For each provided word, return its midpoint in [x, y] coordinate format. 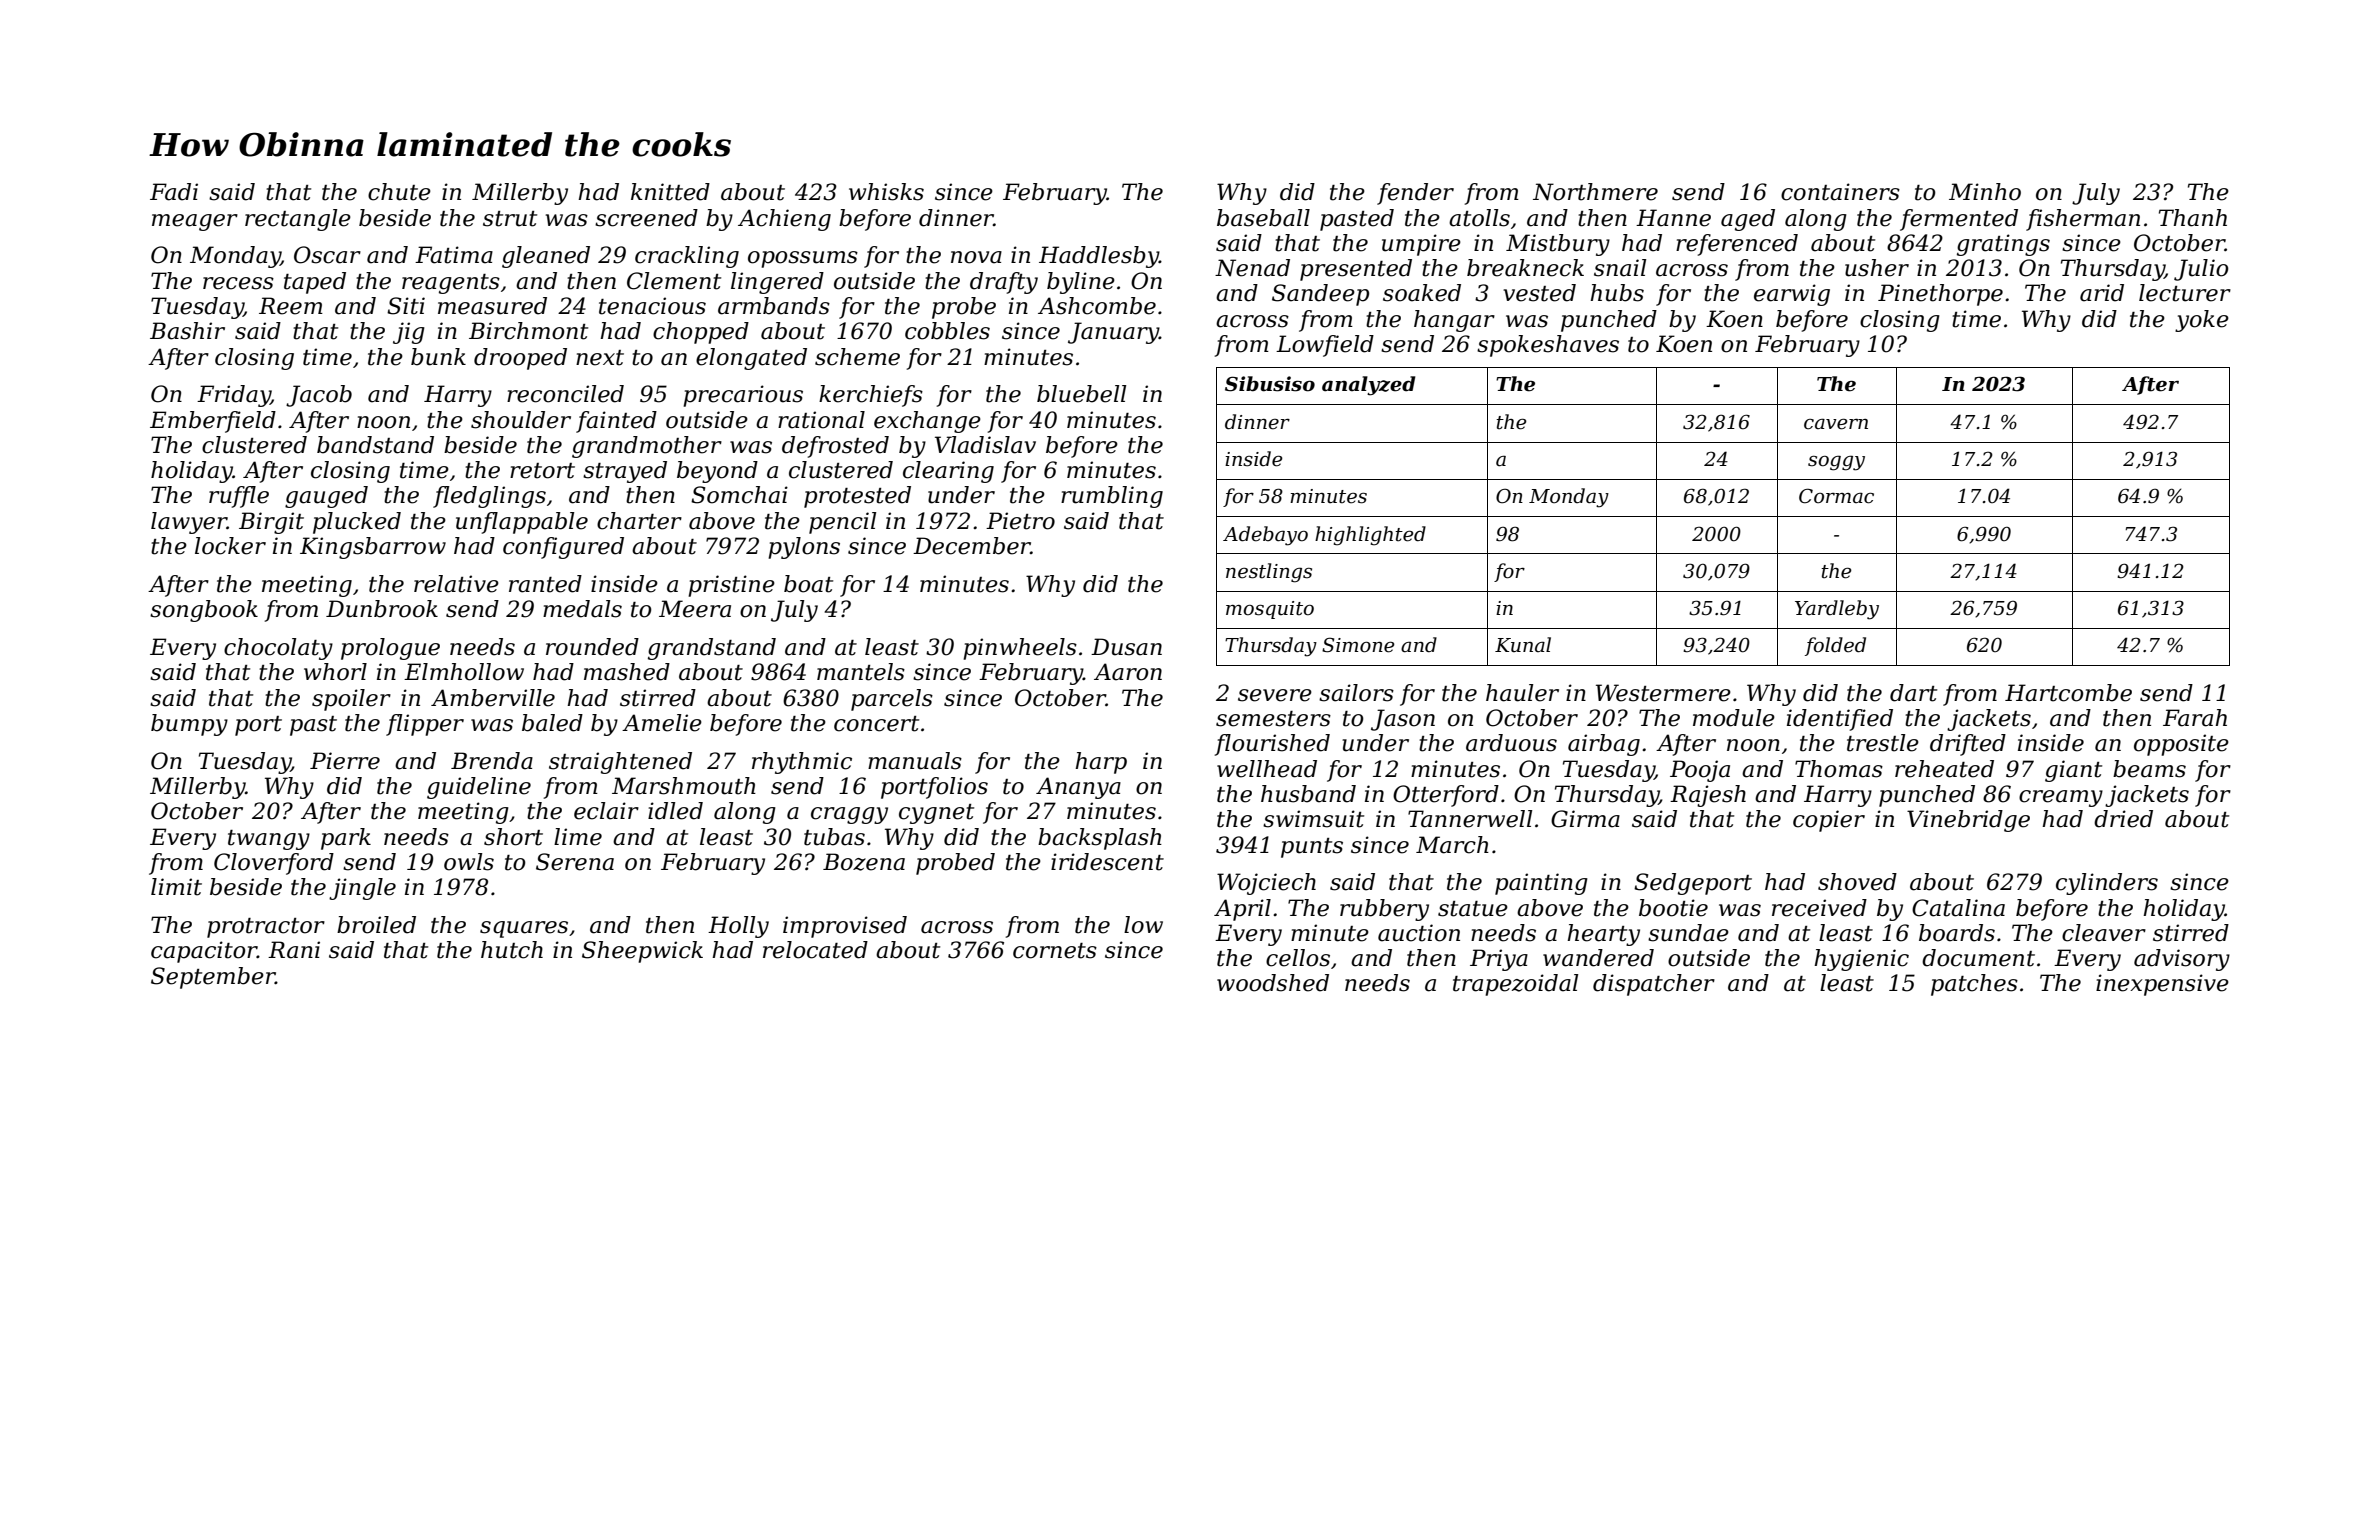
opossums [803, 259]
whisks [886, 192]
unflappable [522, 523]
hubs [1617, 293]
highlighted [1370, 536]
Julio [2201, 270]
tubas [834, 837]
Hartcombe [2068, 693]
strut [510, 219]
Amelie [662, 723]
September [213, 978]
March [1452, 845]
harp [1101, 763]
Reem [291, 306]
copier [1829, 821]
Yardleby [1837, 610]
